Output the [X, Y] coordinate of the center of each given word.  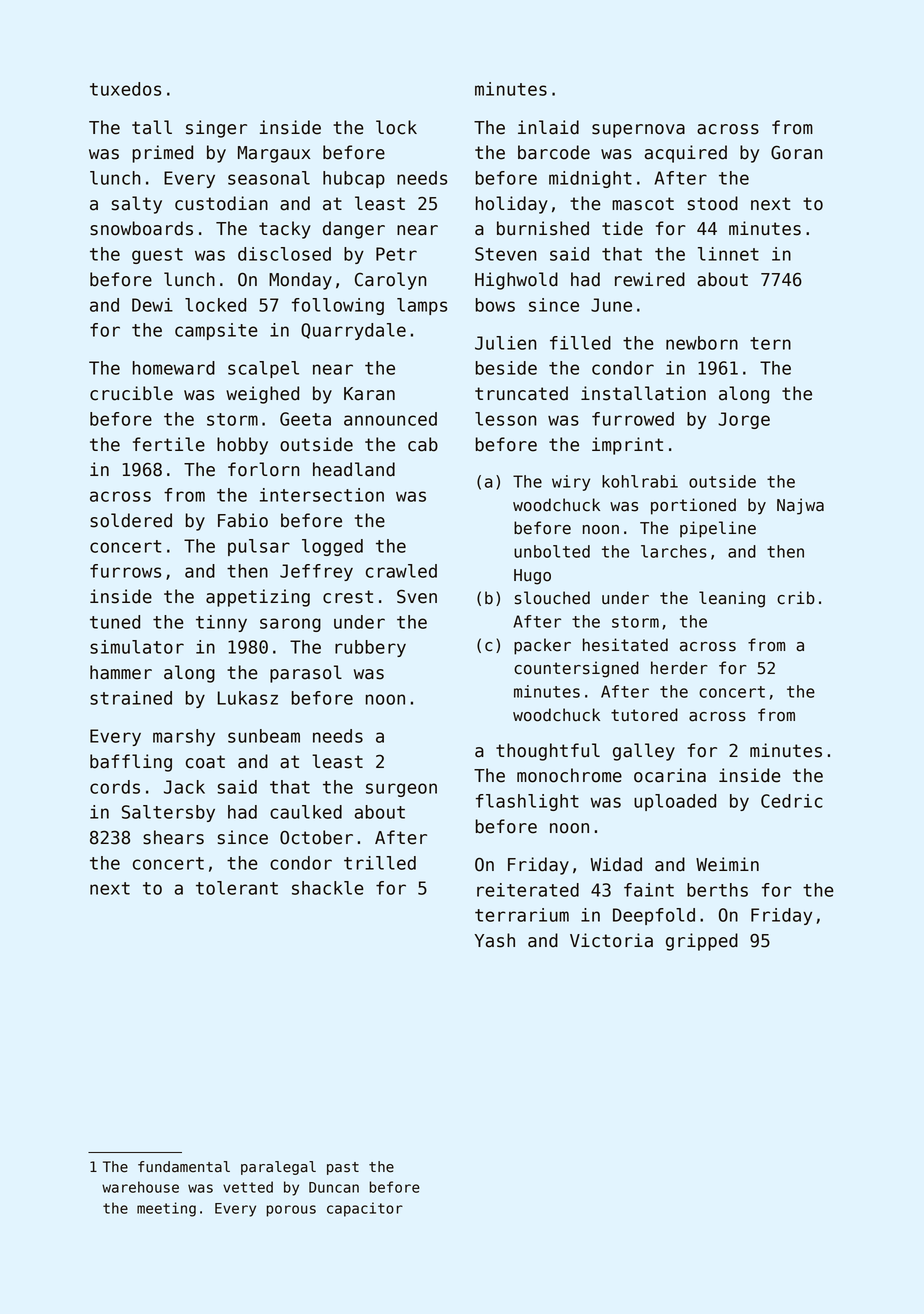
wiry [571, 483]
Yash [495, 940]
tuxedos [125, 89]
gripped [702, 942]
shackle [328, 888]
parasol [306, 674]
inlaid [548, 127]
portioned [693, 506]
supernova [638, 131]
